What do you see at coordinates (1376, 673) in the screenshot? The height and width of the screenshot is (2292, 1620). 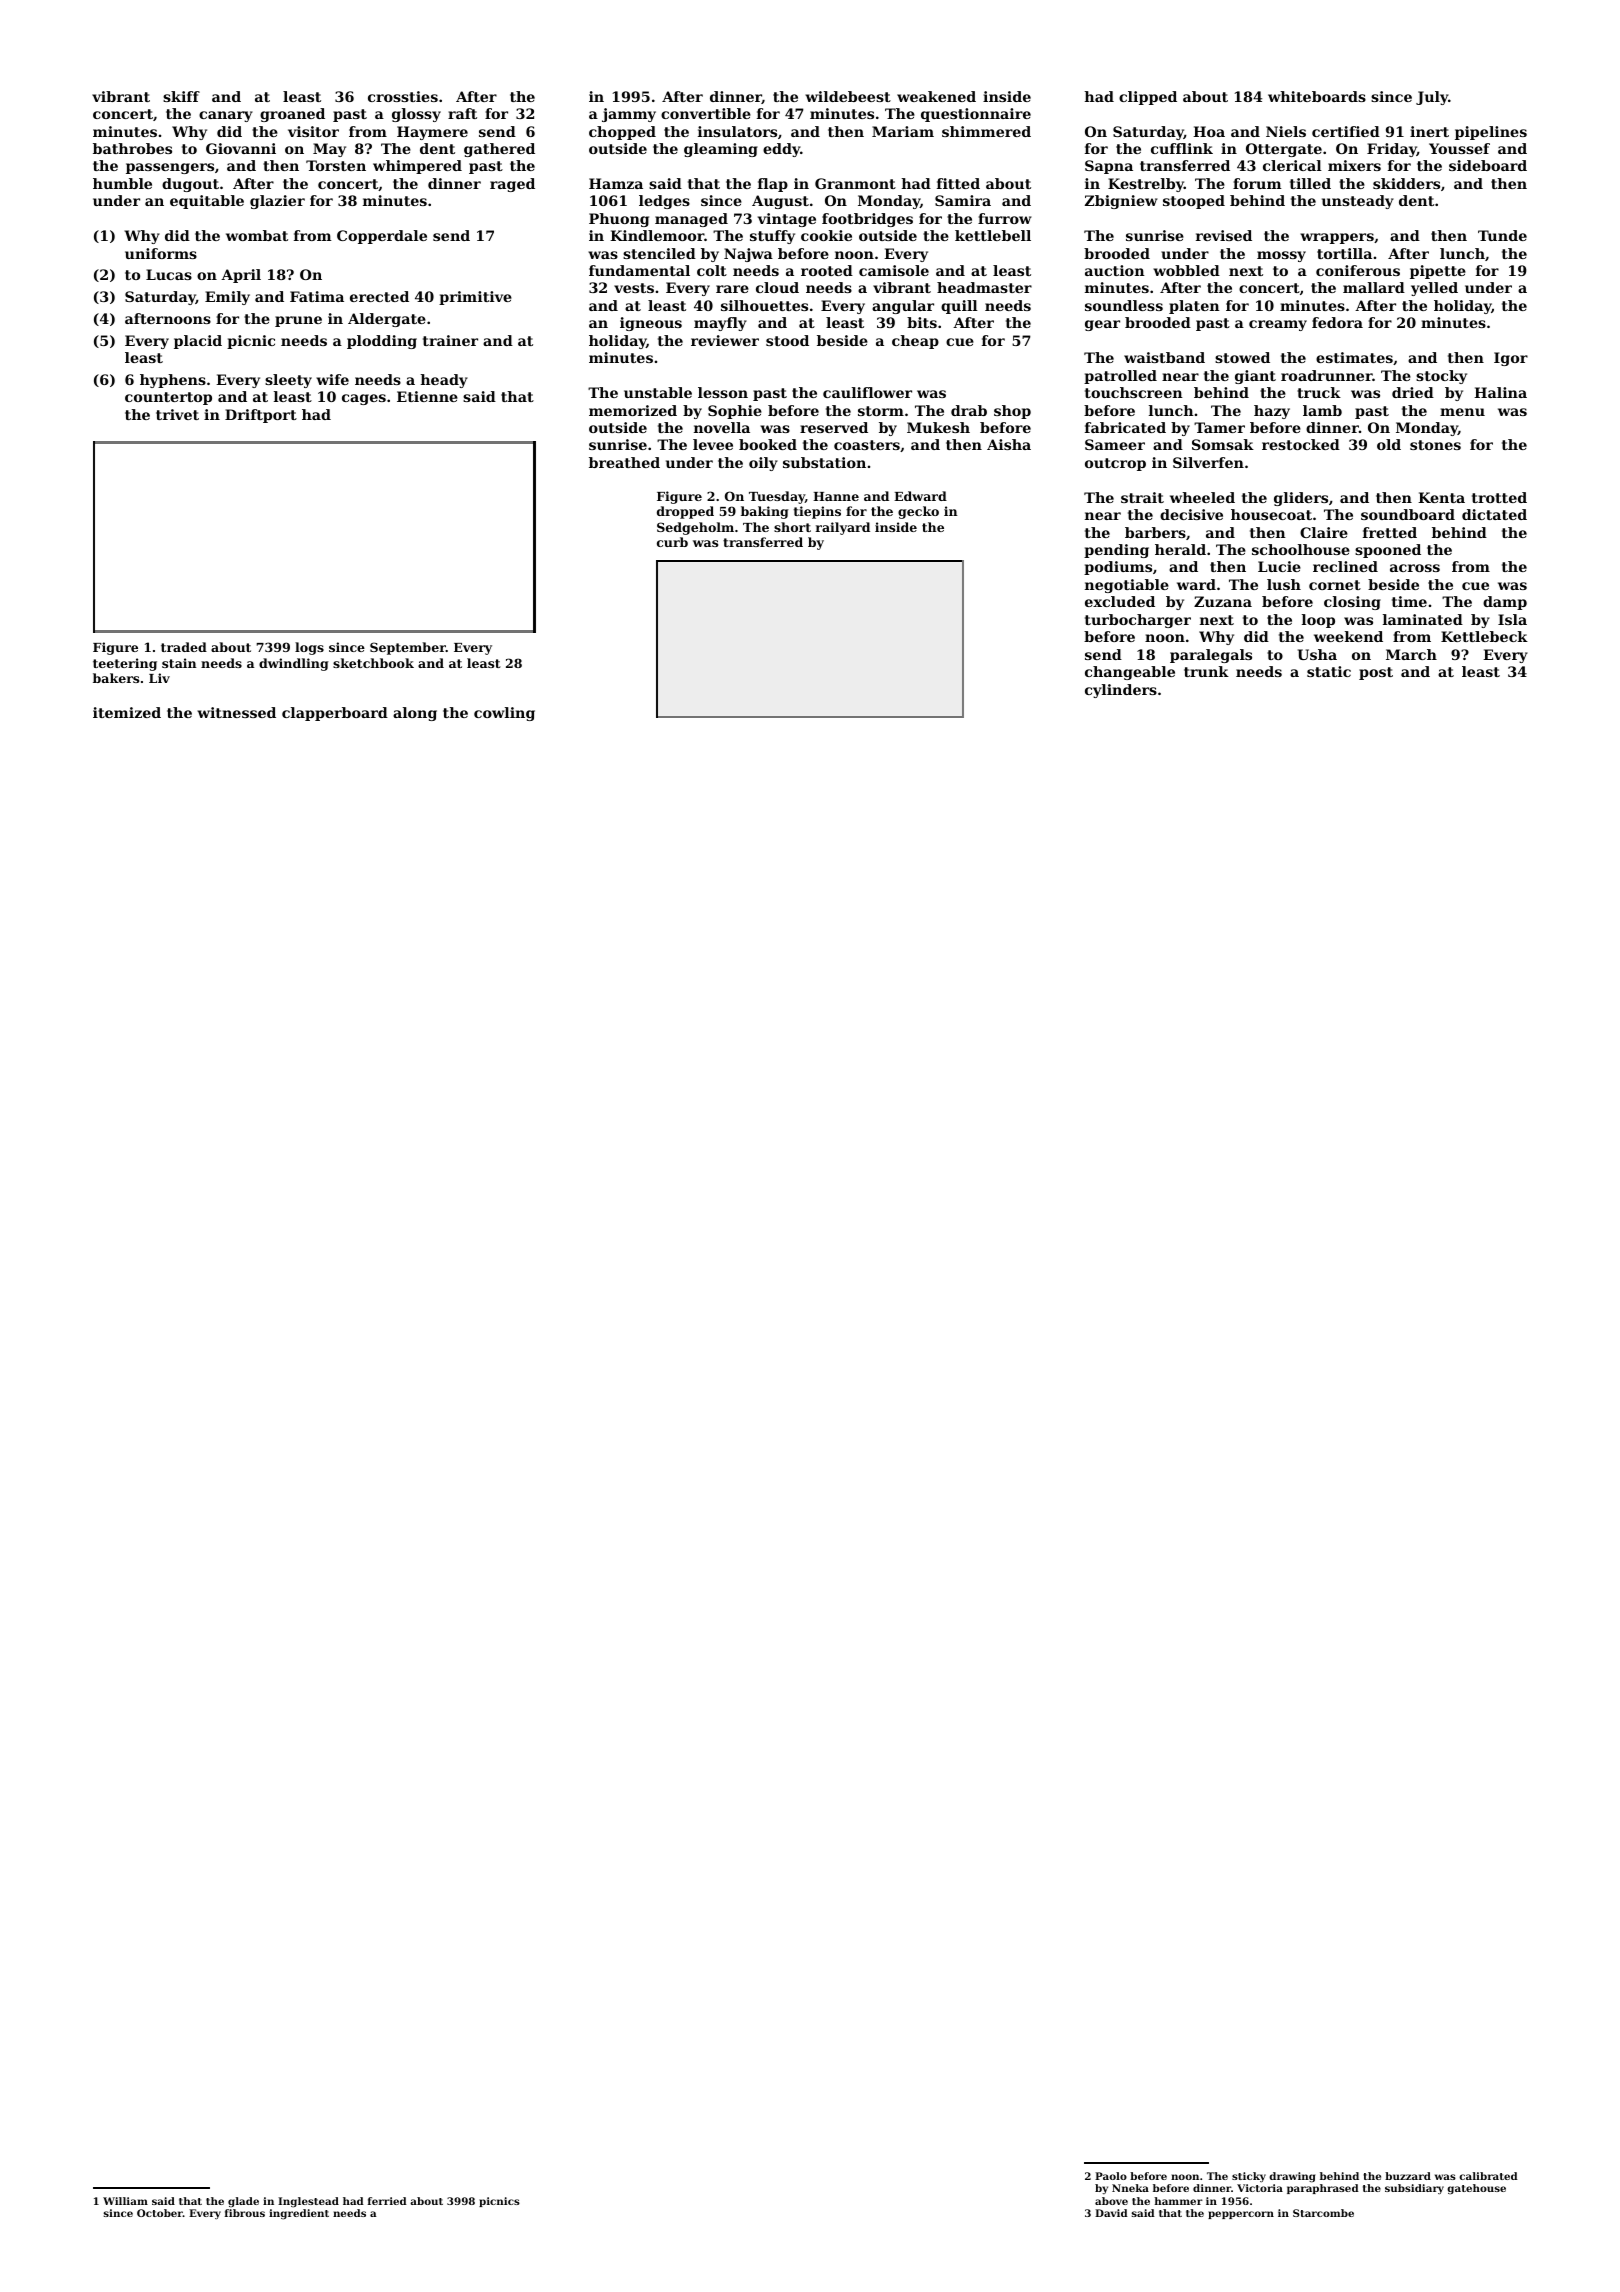 I see `post` at bounding box center [1376, 673].
